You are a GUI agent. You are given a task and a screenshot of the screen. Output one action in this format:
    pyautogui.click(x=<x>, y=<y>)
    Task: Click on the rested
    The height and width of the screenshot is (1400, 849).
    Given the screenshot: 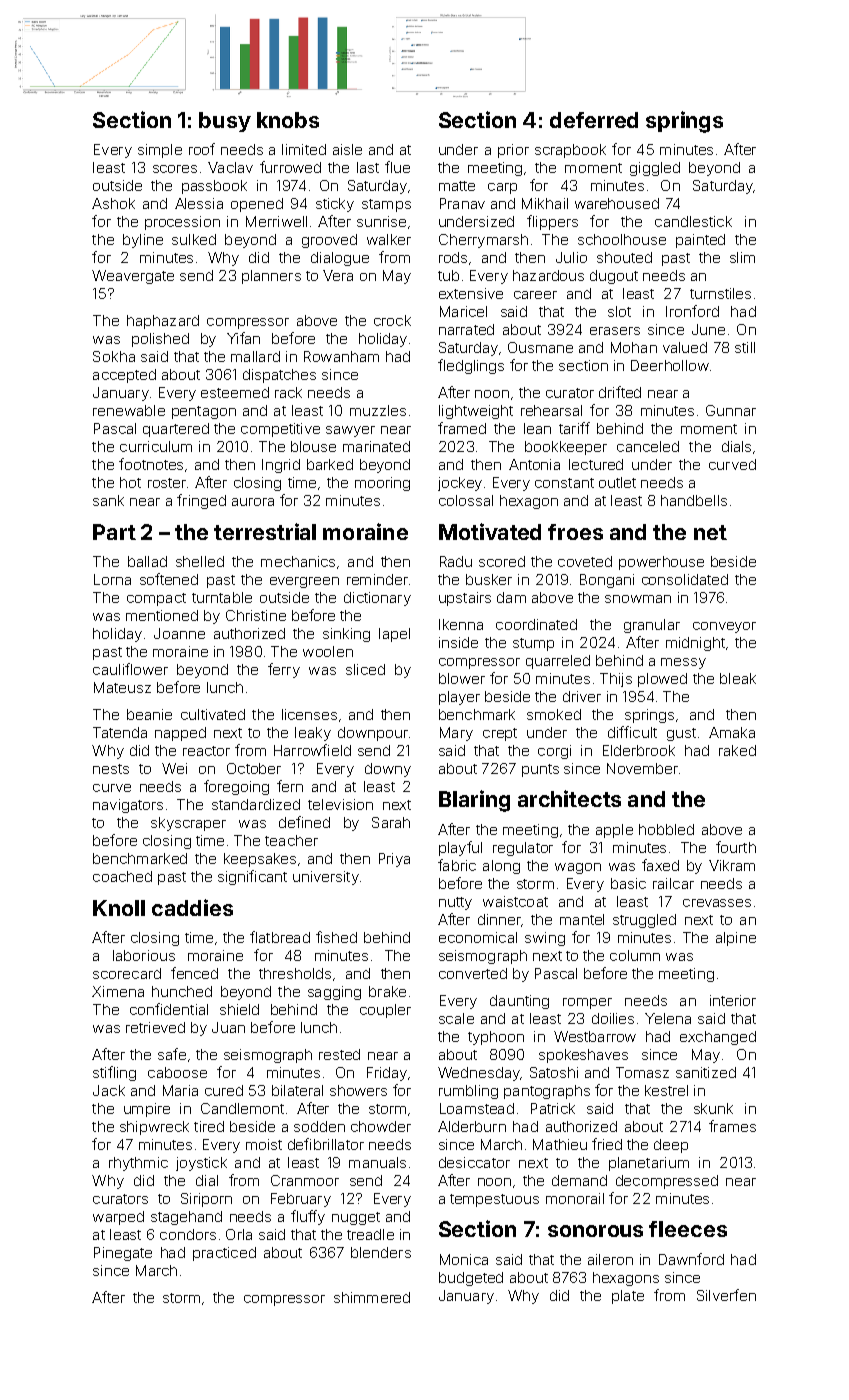 What is the action you would take?
    pyautogui.click(x=339, y=1054)
